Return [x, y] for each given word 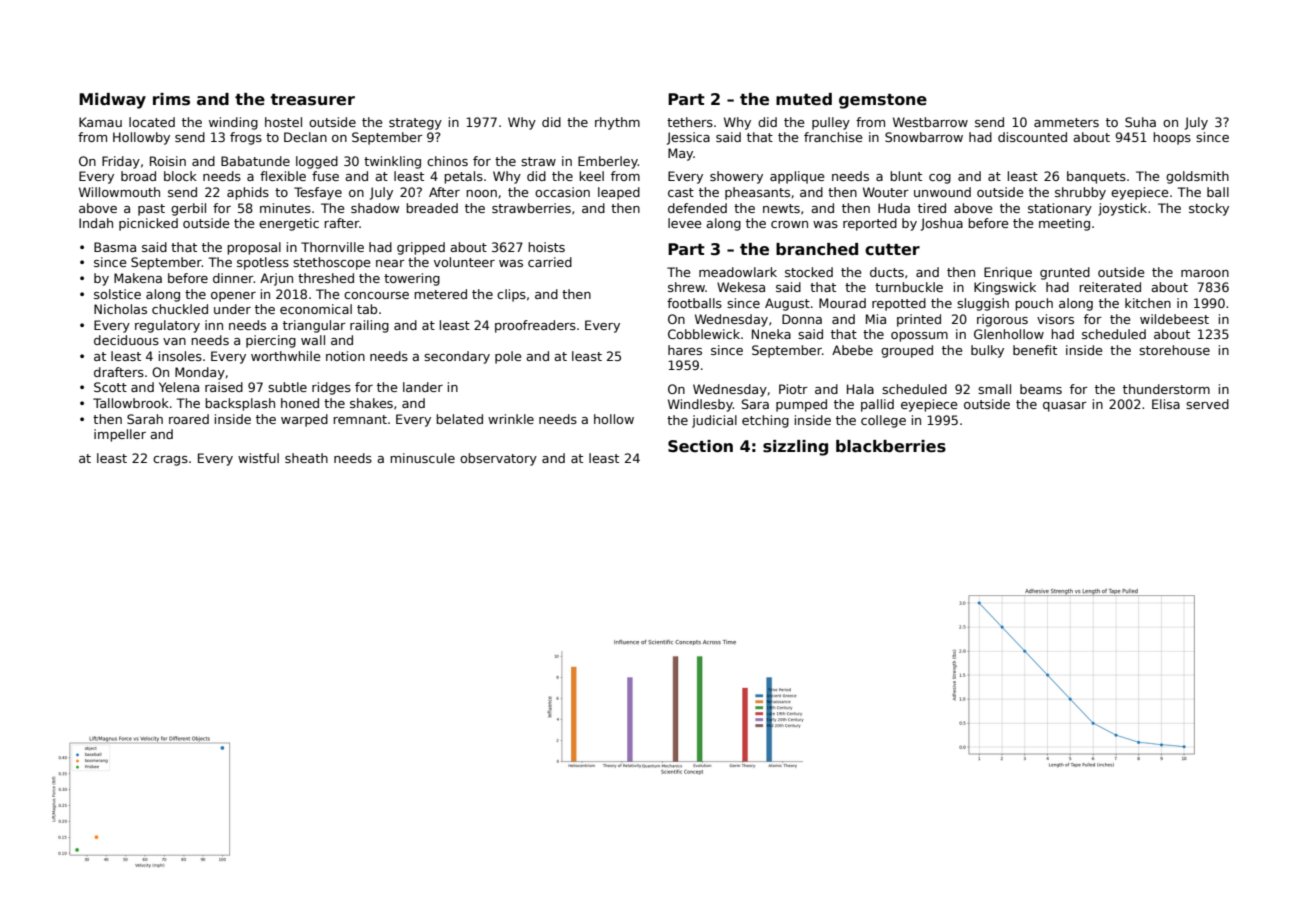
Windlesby [700, 405]
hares [685, 350]
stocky [1209, 209]
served [1207, 404]
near [390, 263]
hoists [546, 247]
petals [463, 177]
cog [940, 179]
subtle [287, 387]
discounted [1032, 137]
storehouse [1174, 350]
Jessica [688, 138]
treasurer [313, 100]
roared [189, 419]
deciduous [126, 340]
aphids [248, 193]
